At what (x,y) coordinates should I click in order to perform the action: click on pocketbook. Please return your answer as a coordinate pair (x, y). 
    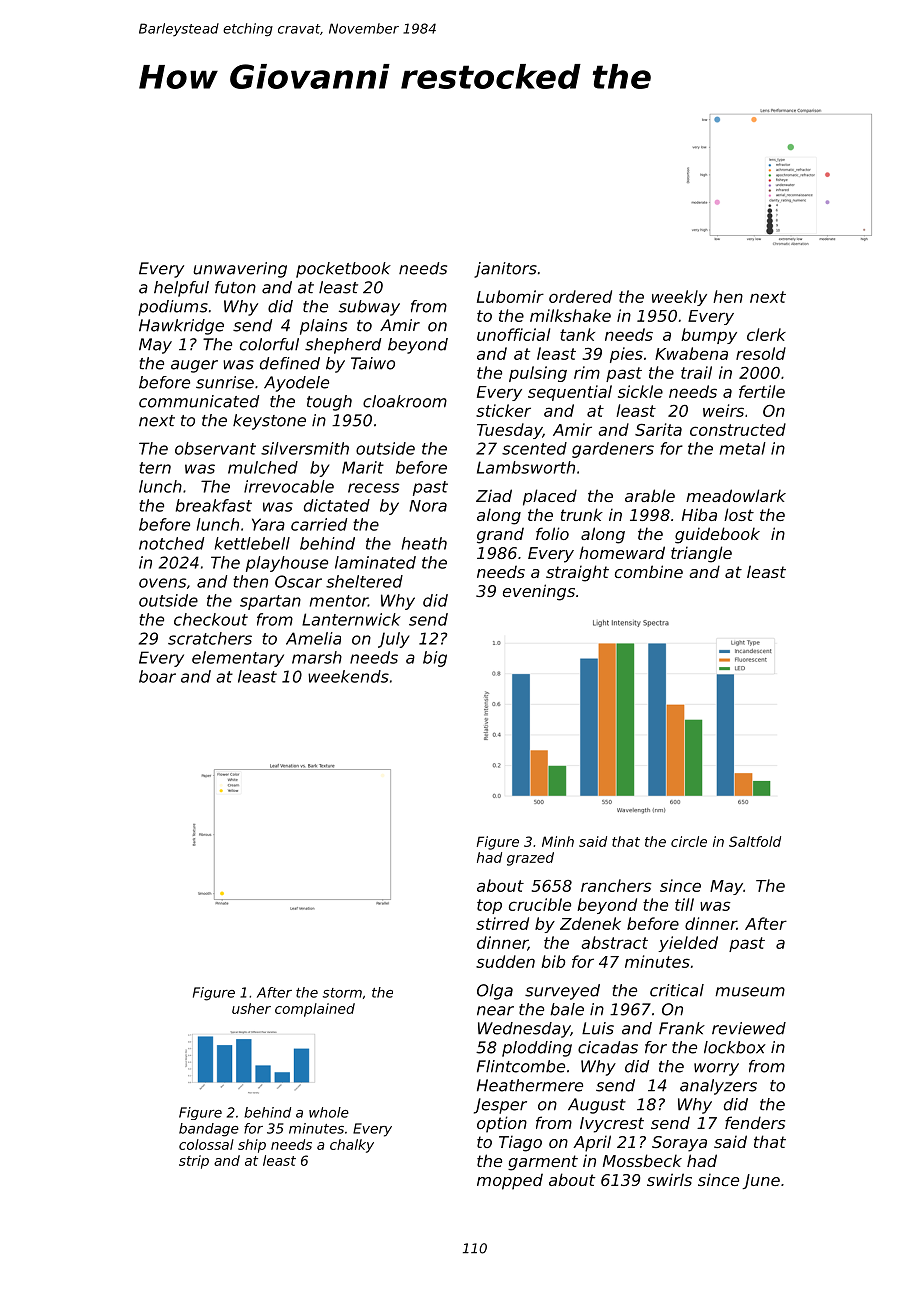
    Looking at the image, I should click on (343, 270).
